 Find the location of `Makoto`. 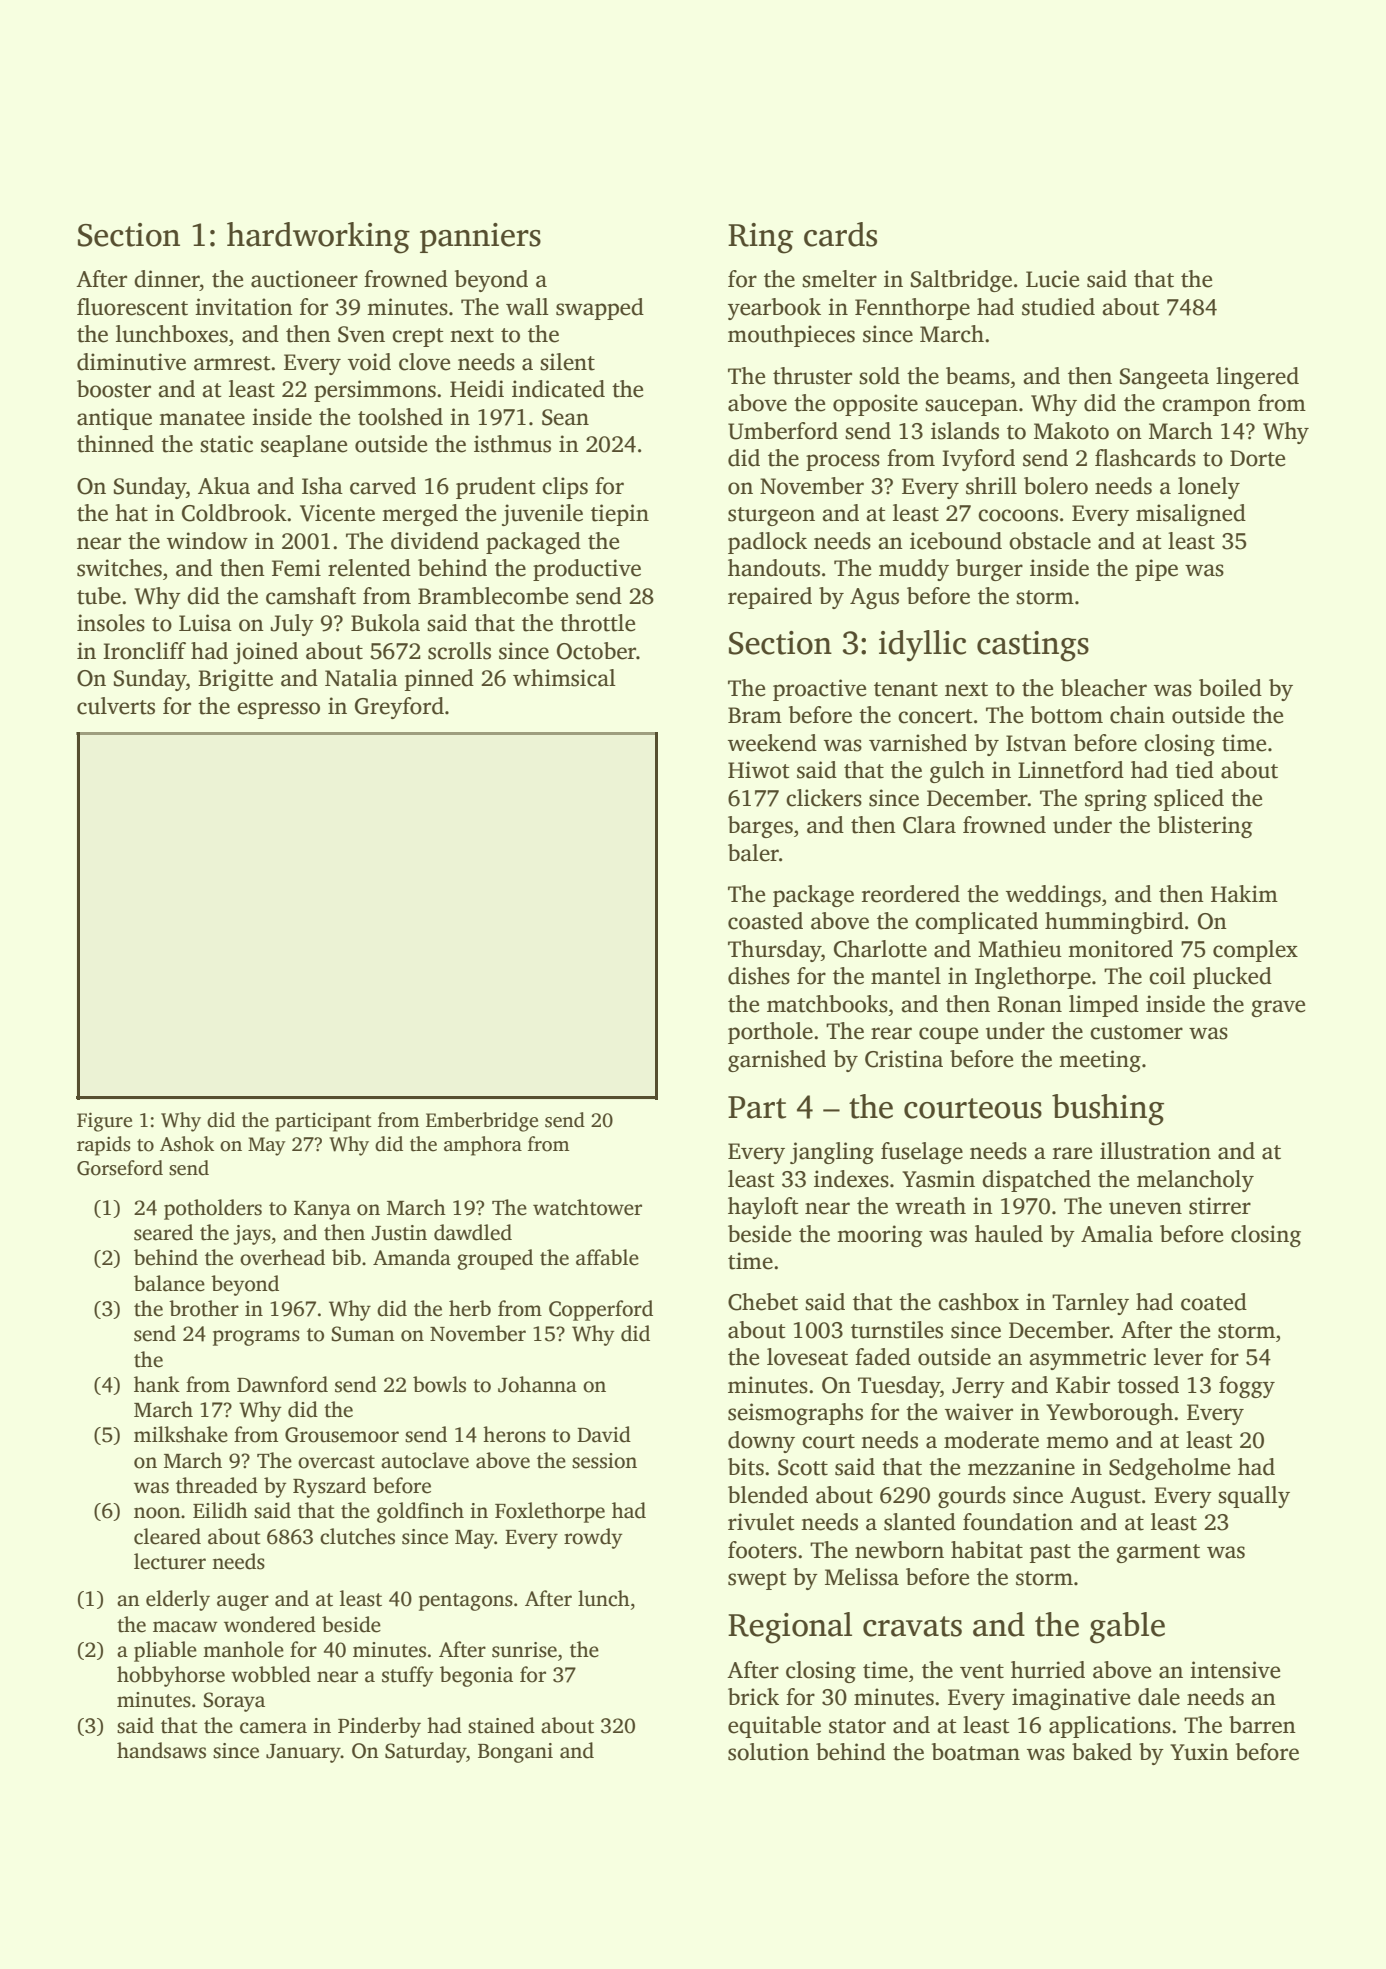

Makoto is located at coordinates (1071, 431).
